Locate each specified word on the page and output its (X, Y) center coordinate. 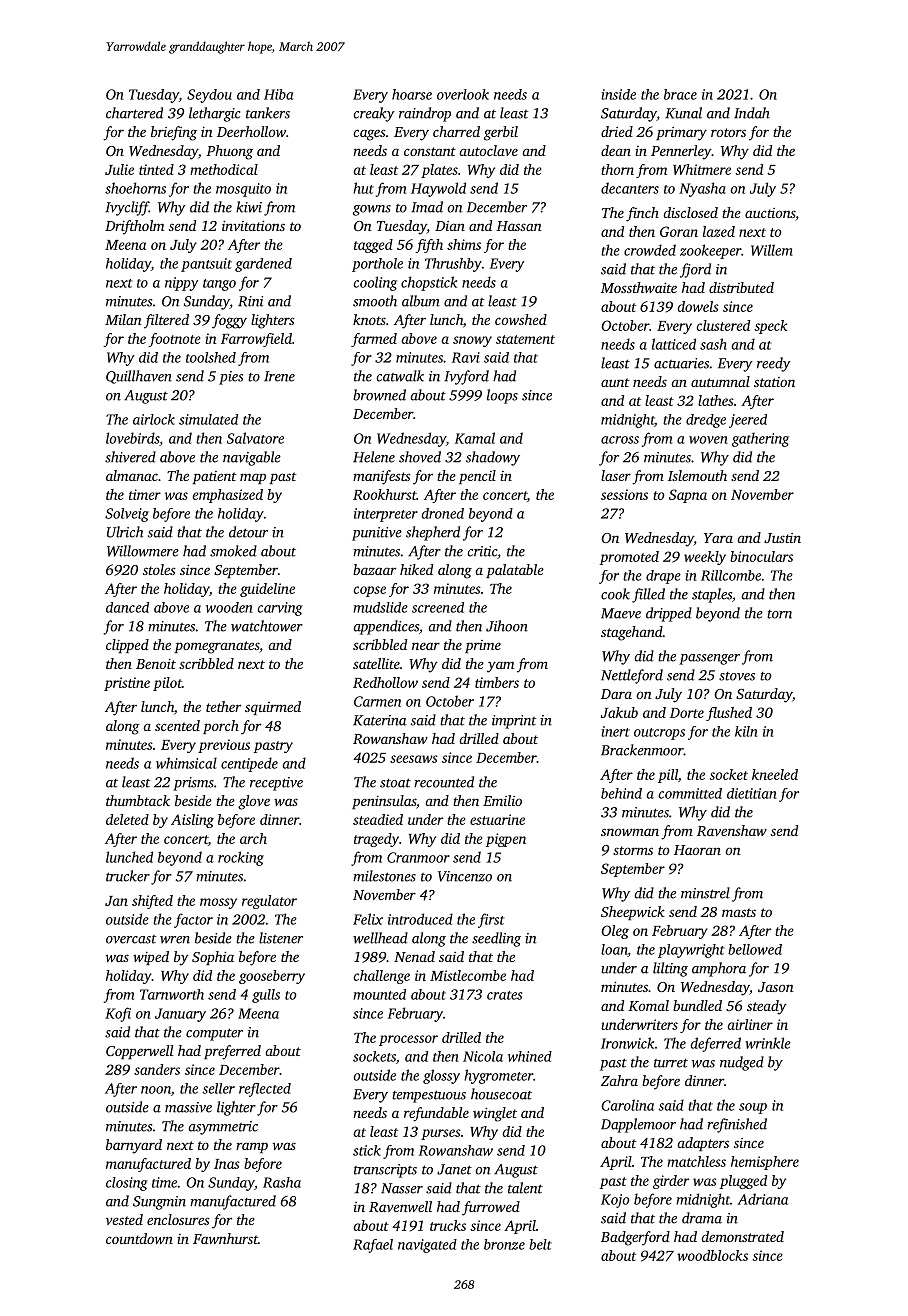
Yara (718, 538)
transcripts (385, 1171)
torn (779, 614)
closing (127, 1184)
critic (482, 551)
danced (127, 607)
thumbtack (138, 800)
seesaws (414, 759)
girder (671, 1182)
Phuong (229, 152)
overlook (463, 94)
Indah (752, 113)
